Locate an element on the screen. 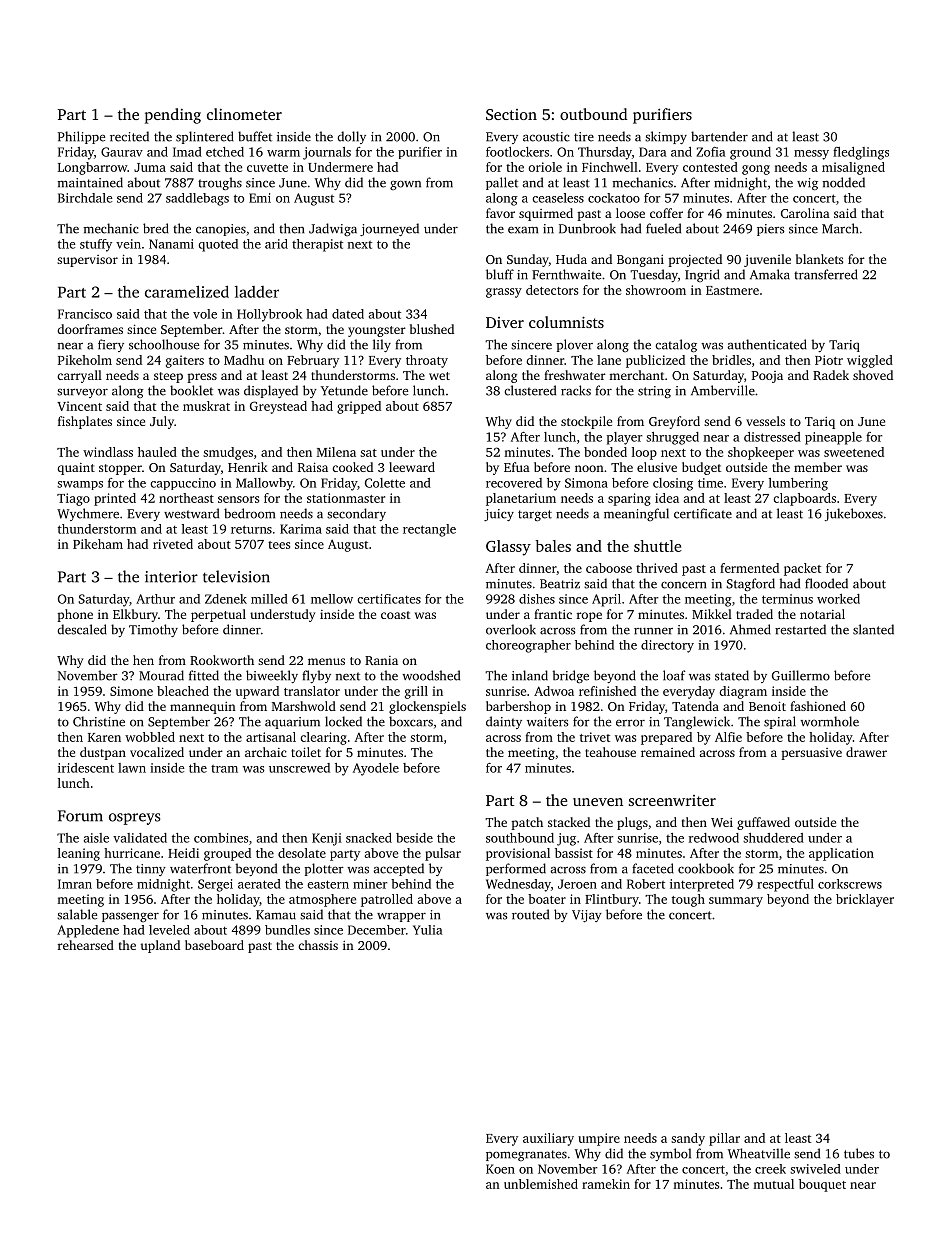 The image size is (952, 1233). fledglings is located at coordinates (861, 153).
